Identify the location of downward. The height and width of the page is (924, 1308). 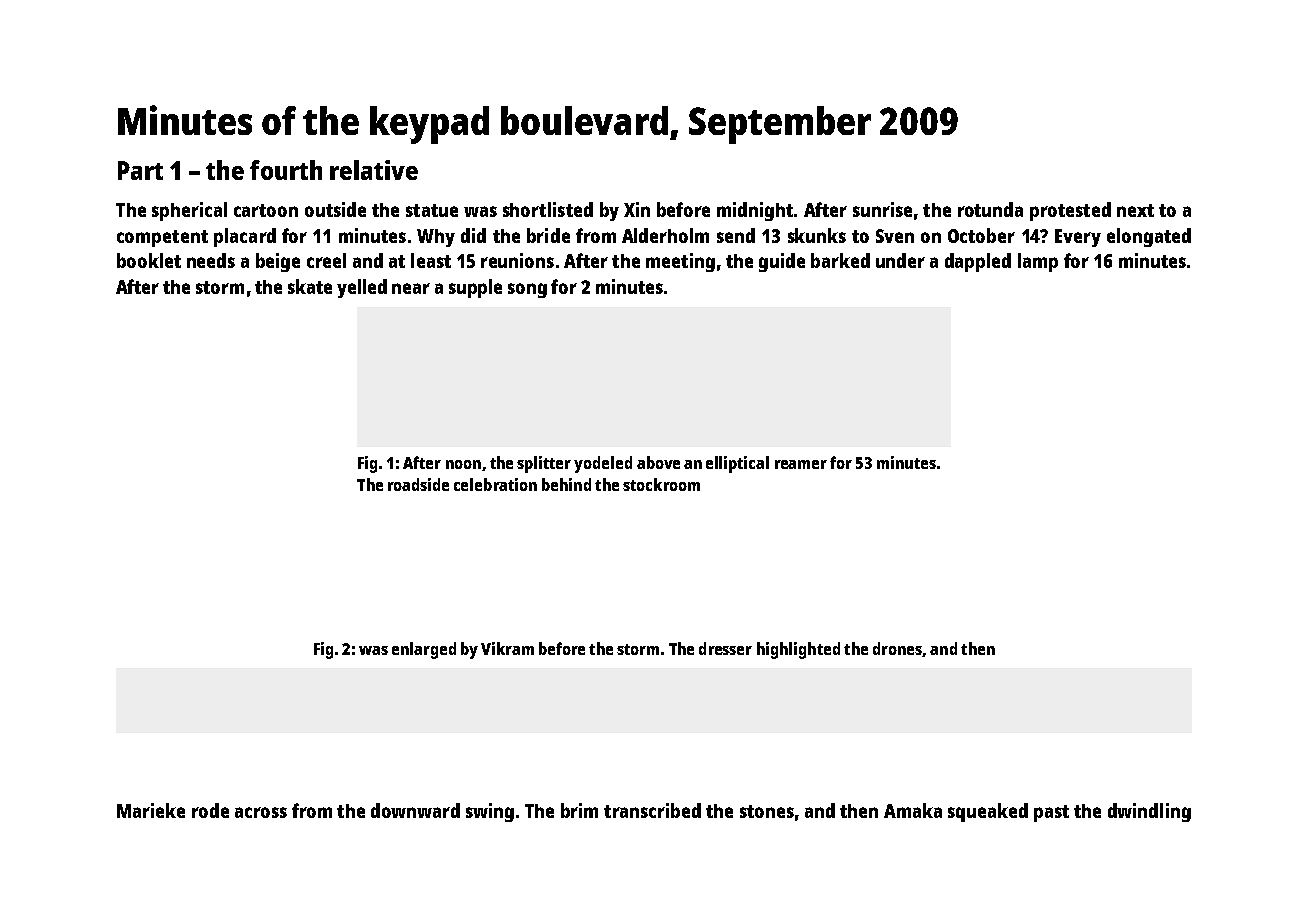
(415, 810).
